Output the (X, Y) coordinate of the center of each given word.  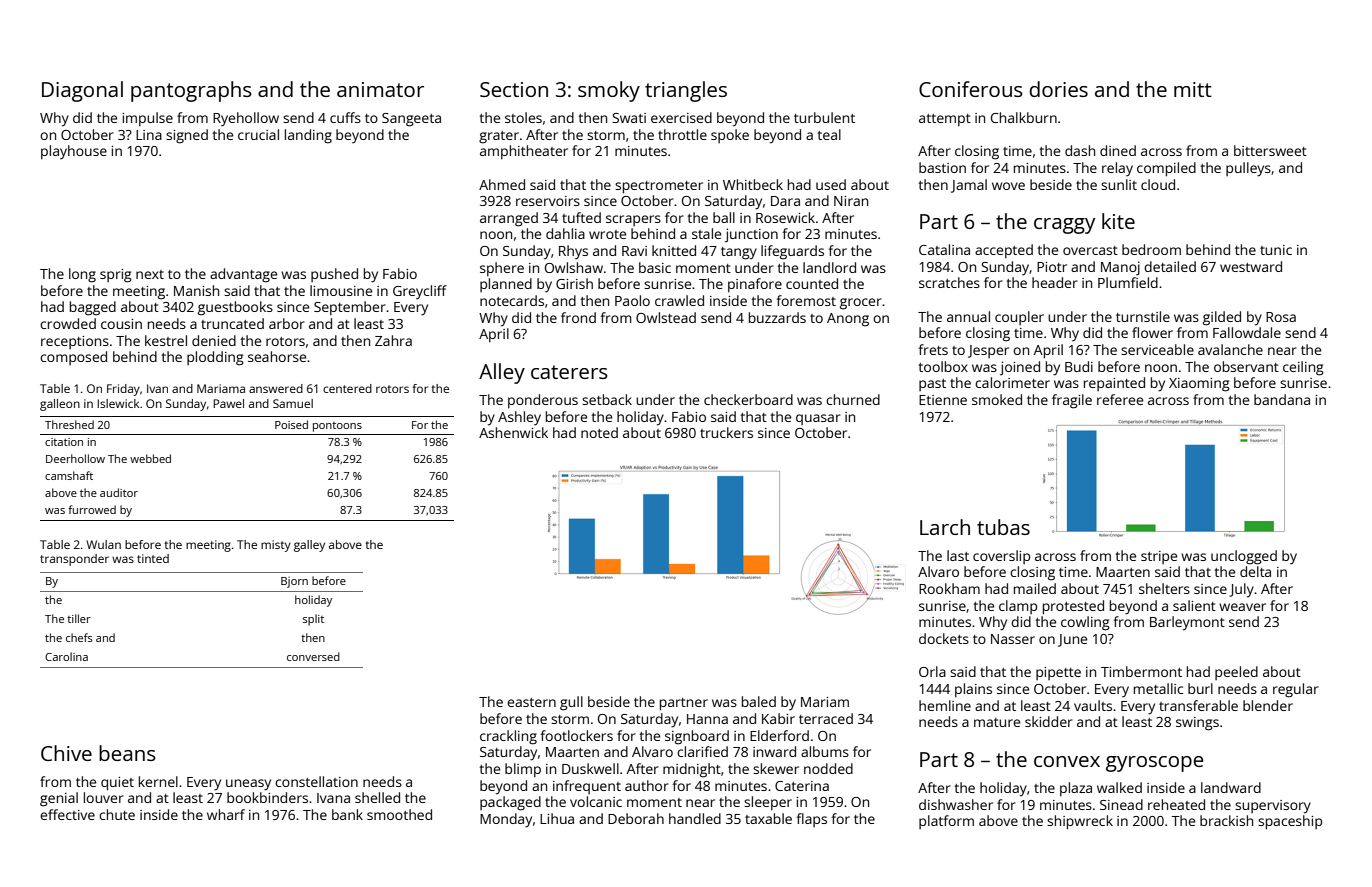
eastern (531, 702)
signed (187, 136)
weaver (1242, 607)
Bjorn (294, 582)
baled (759, 701)
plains (973, 690)
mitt (1193, 89)
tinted (153, 558)
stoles (523, 117)
